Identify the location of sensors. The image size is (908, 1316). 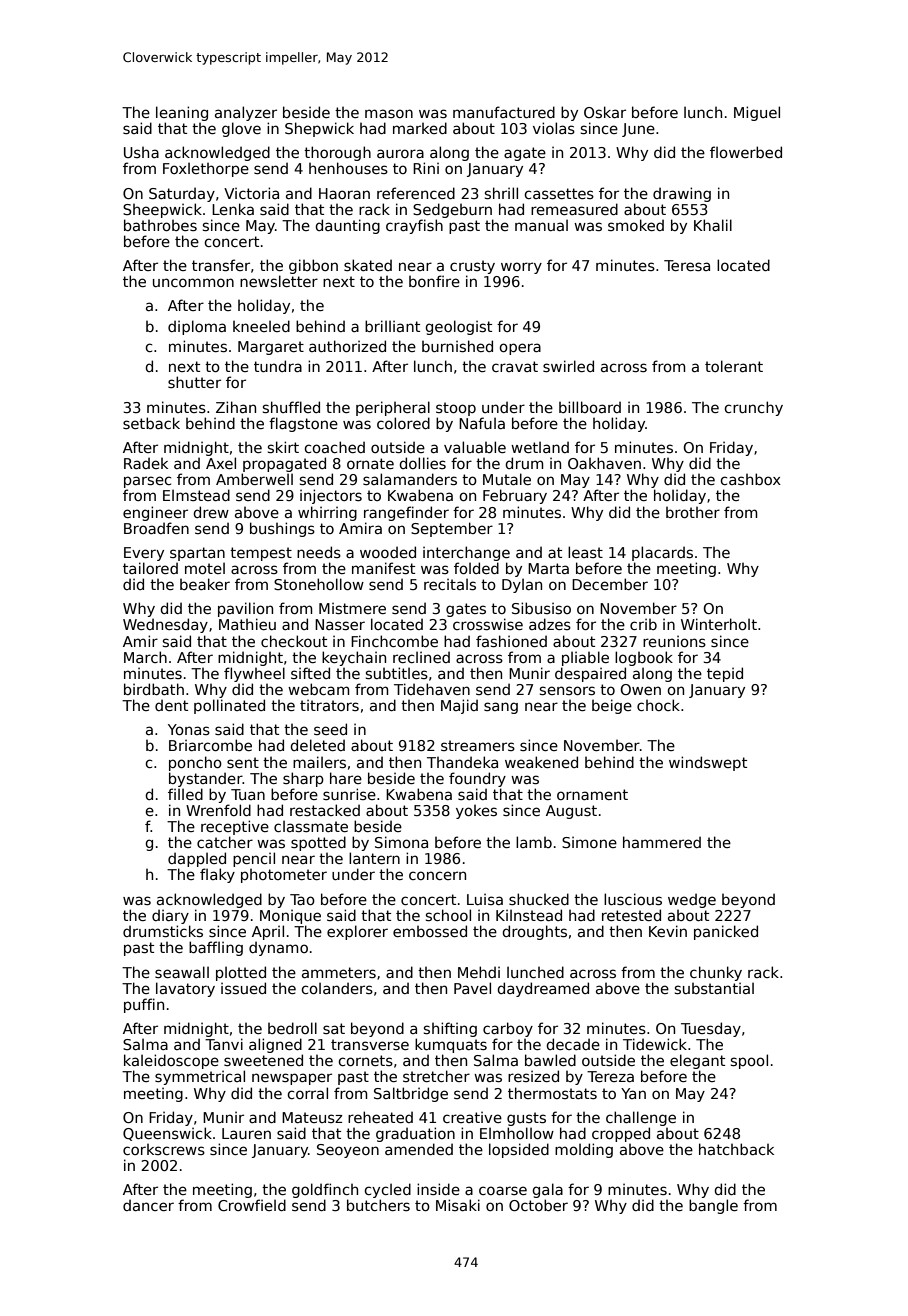
(567, 690).
